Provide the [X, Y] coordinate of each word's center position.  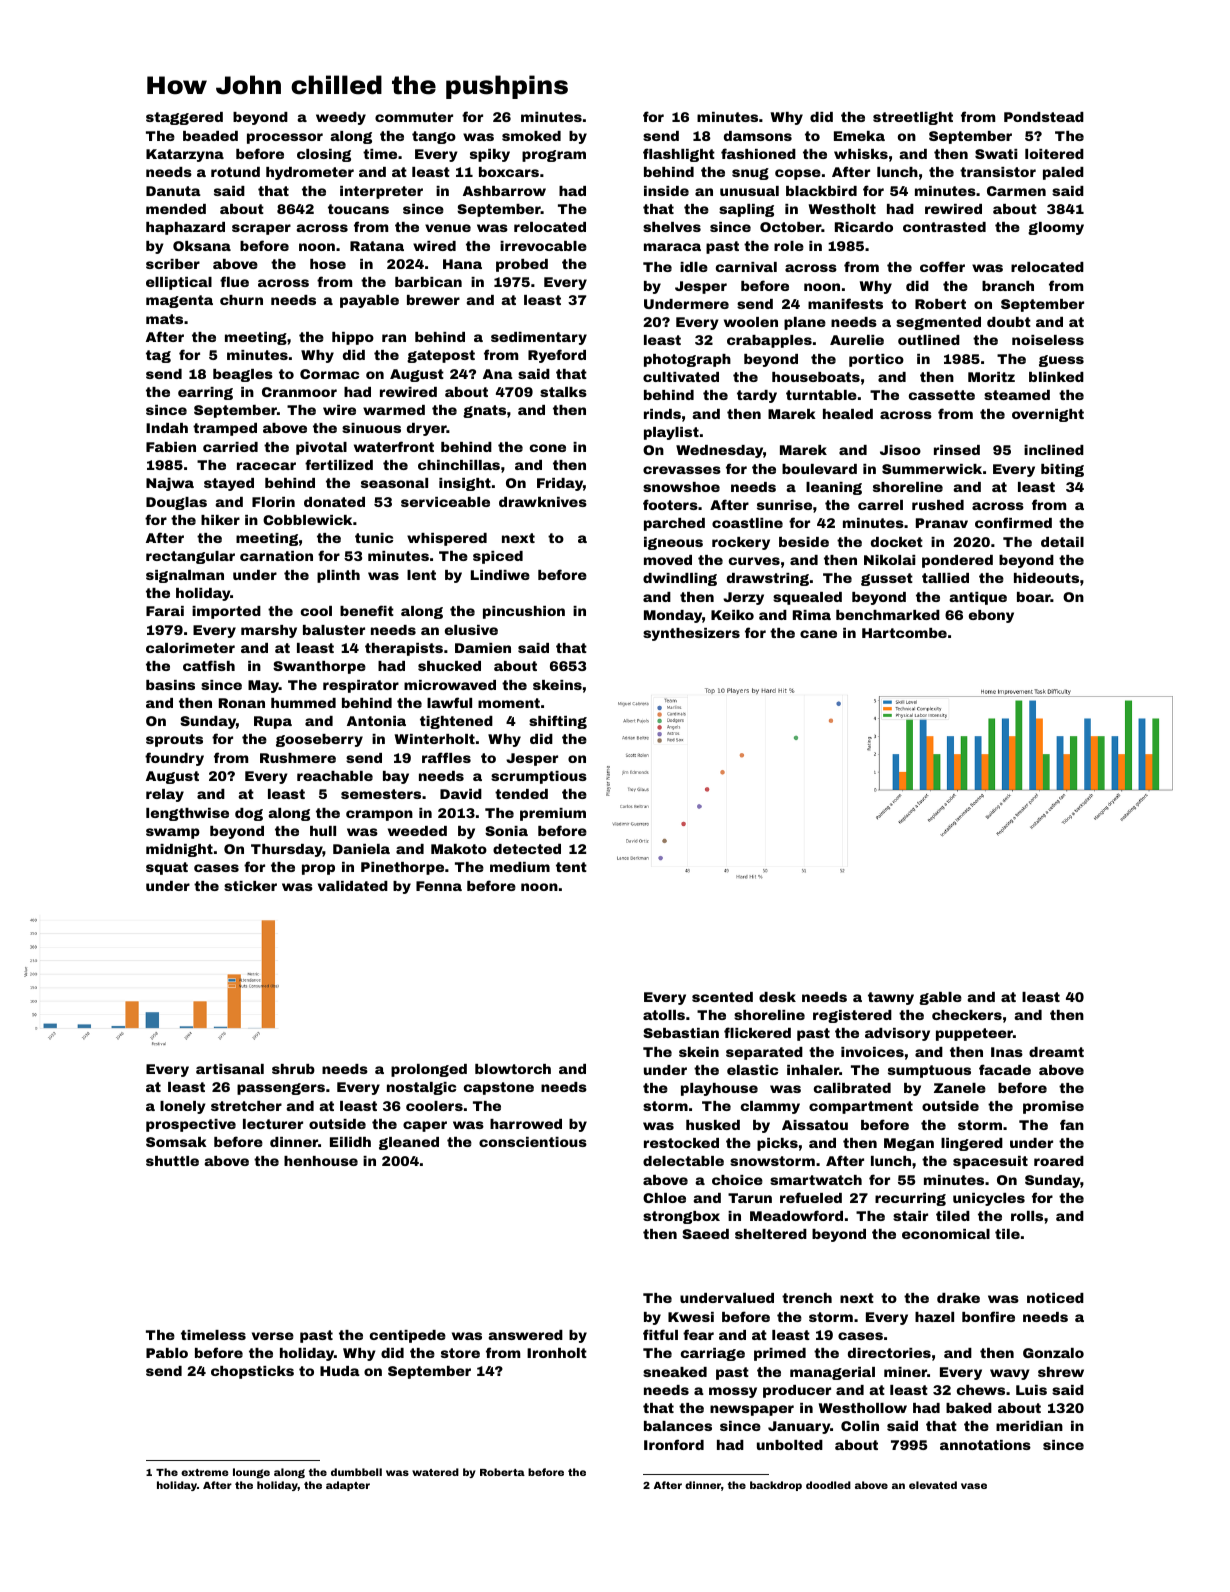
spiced [498, 557]
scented [722, 997]
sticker [250, 886]
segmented [938, 323]
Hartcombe [904, 633]
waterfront [394, 446]
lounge [251, 1473]
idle [694, 267]
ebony [991, 616]
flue [234, 281]
